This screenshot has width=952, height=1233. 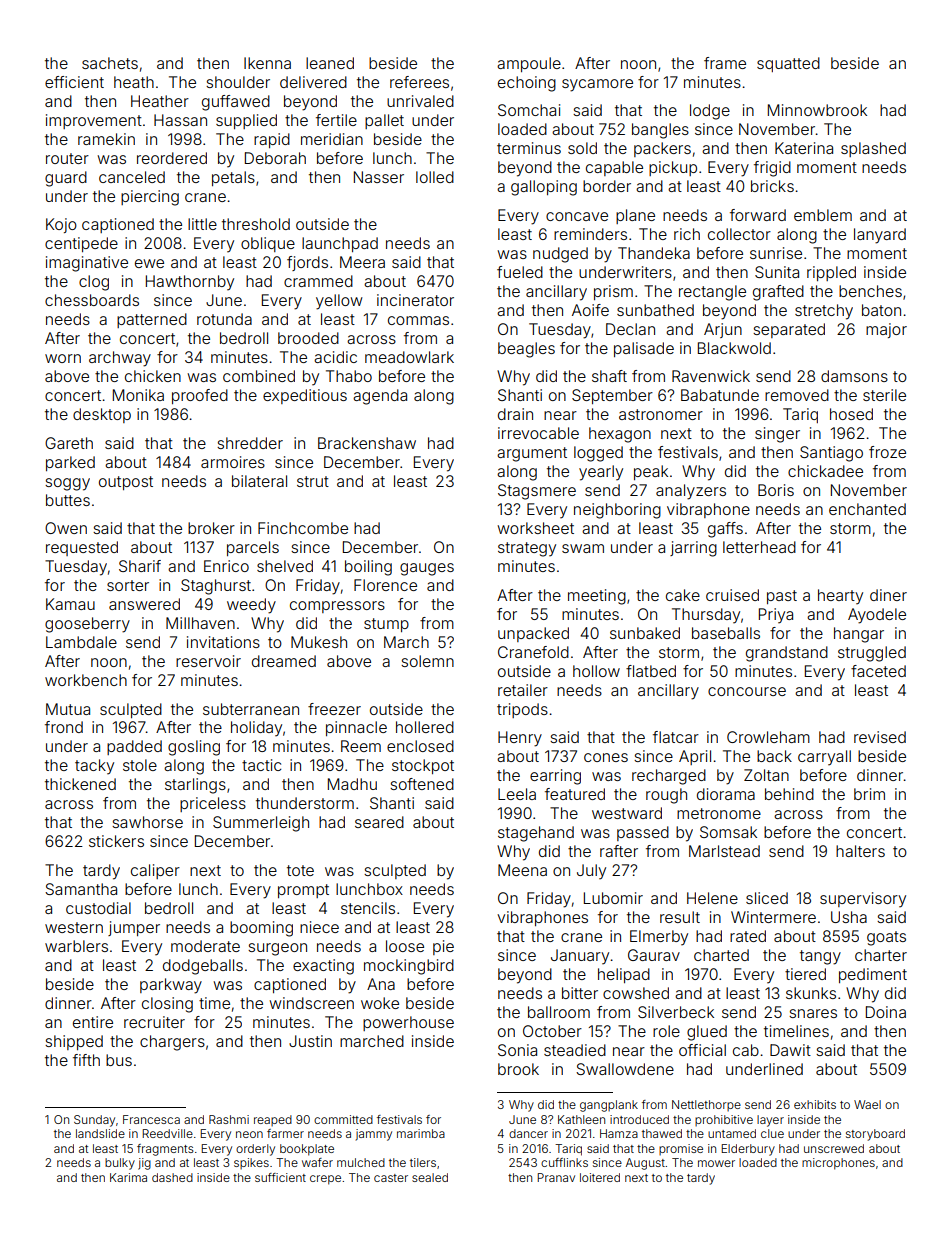 What do you see at coordinates (330, 63) in the screenshot?
I see `leaned` at bounding box center [330, 63].
